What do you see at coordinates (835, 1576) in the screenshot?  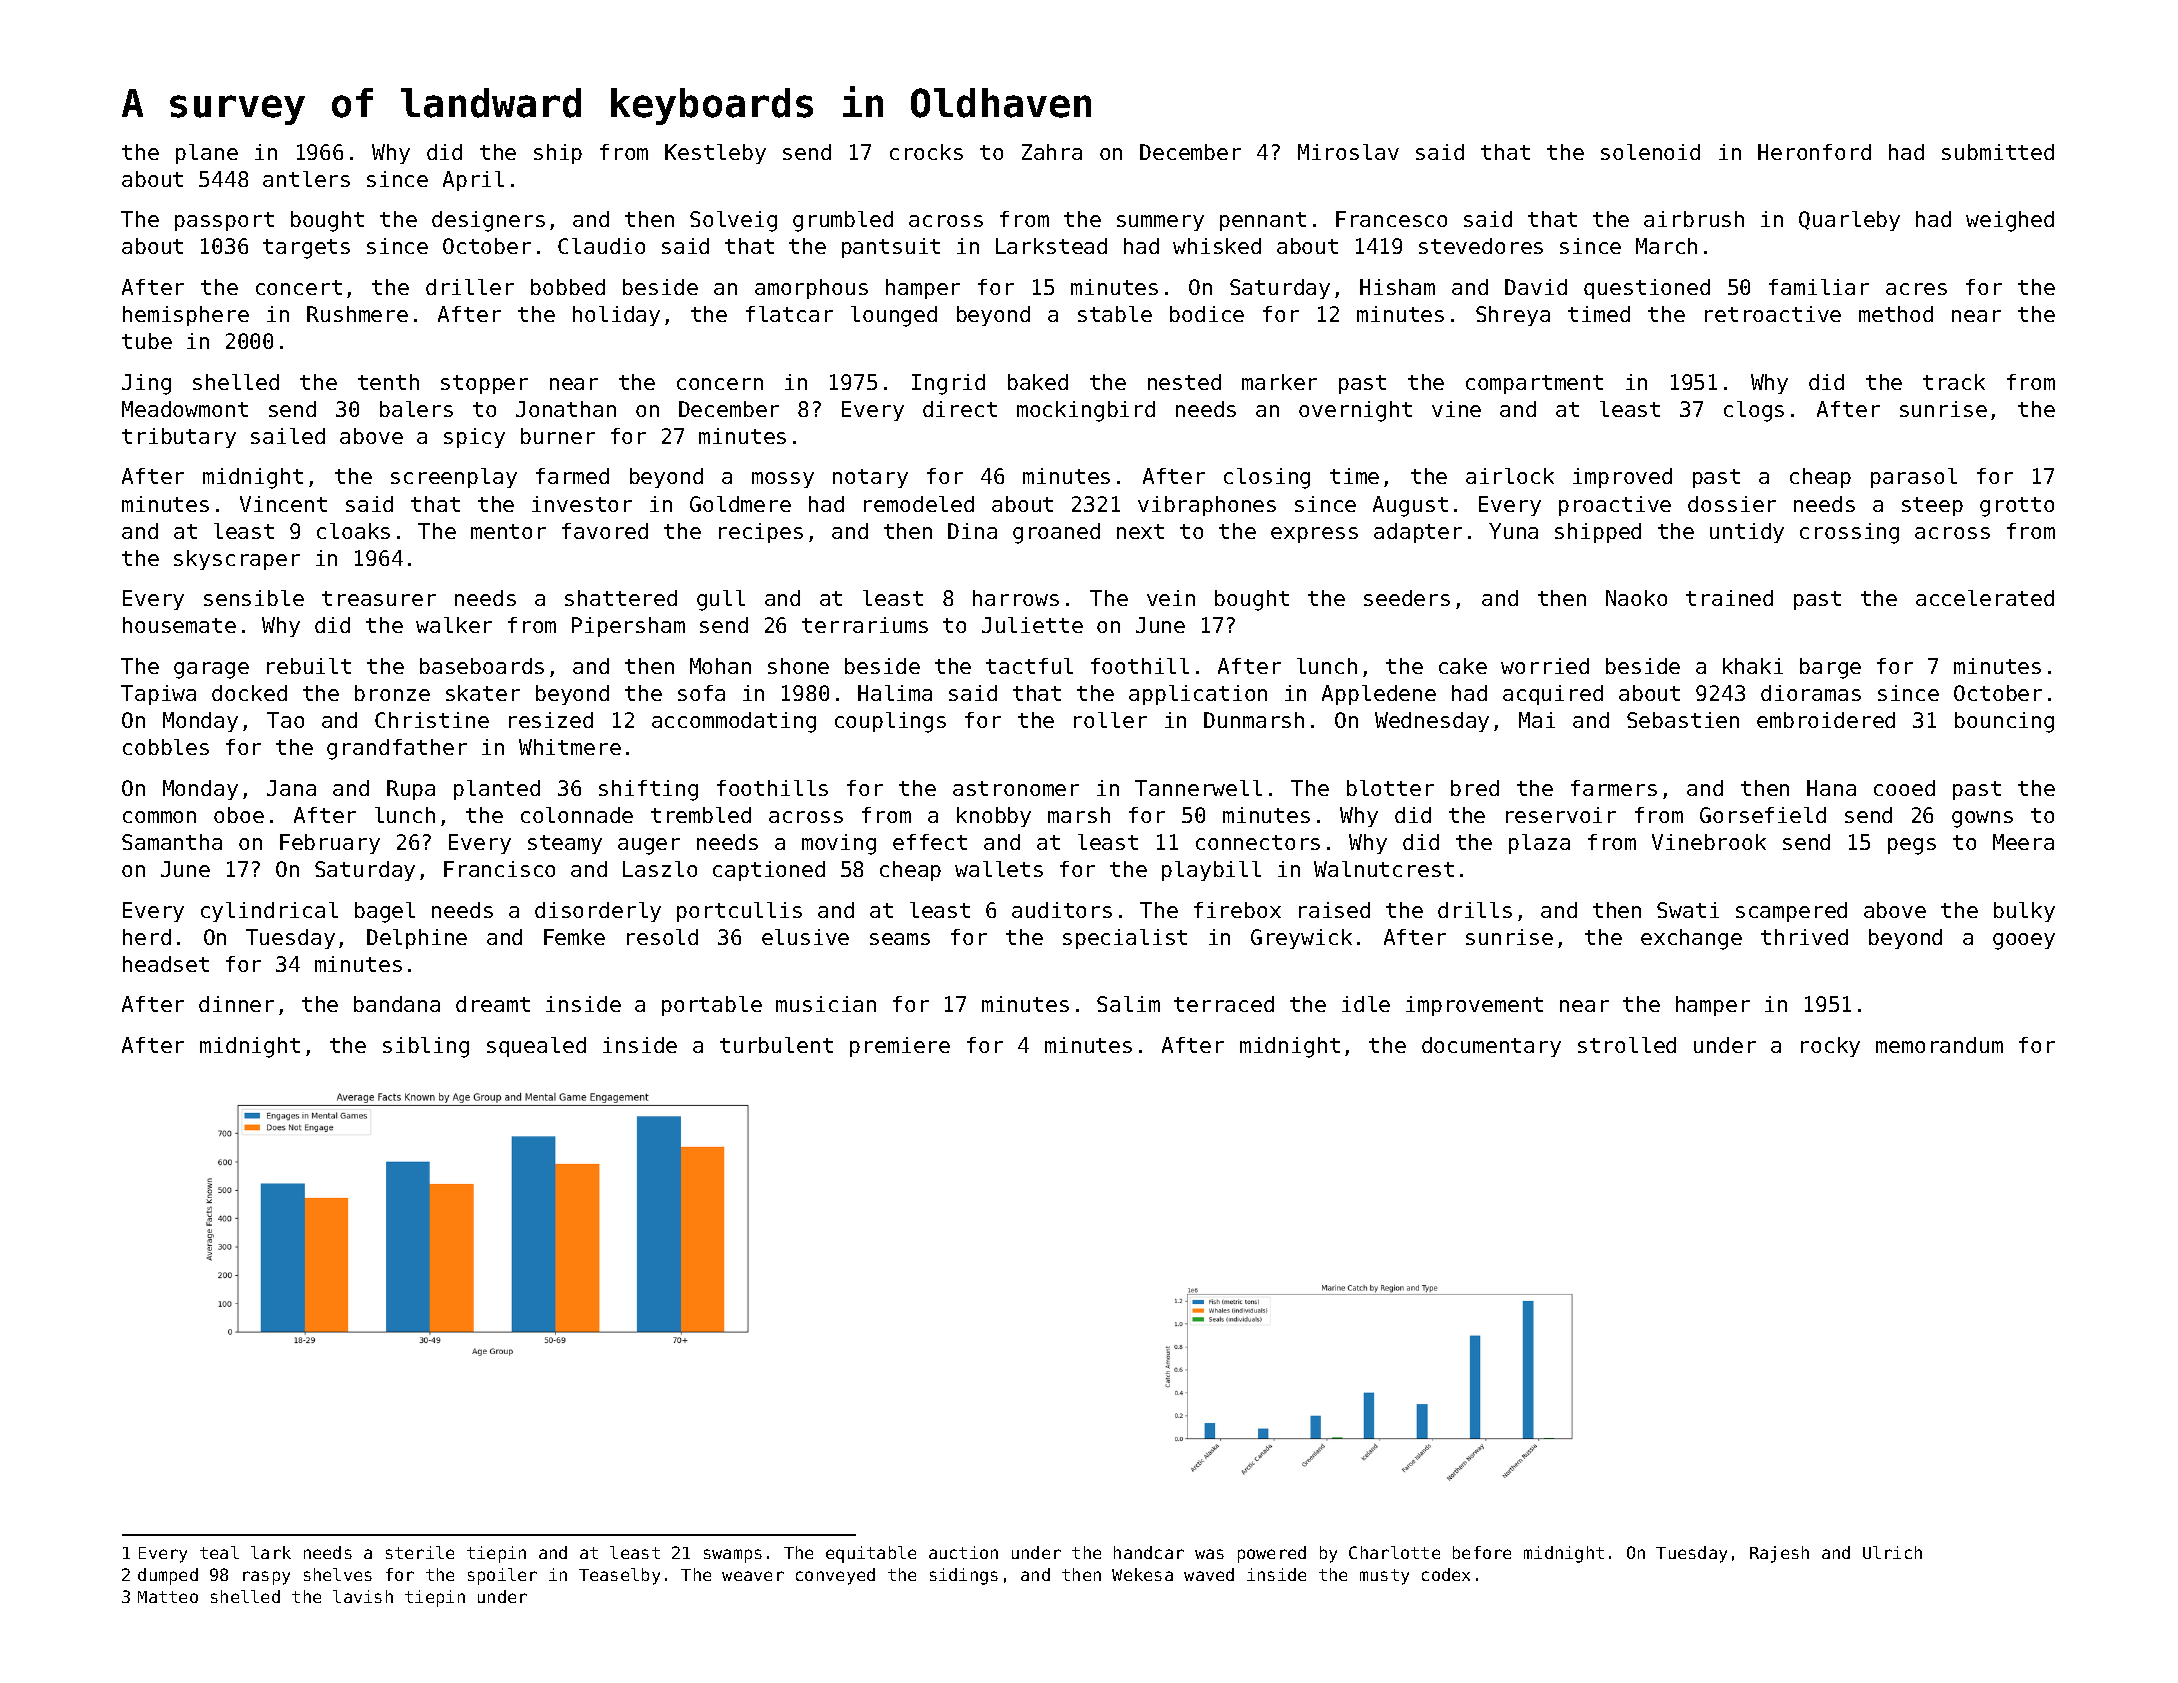 I see `conveyed` at bounding box center [835, 1576].
